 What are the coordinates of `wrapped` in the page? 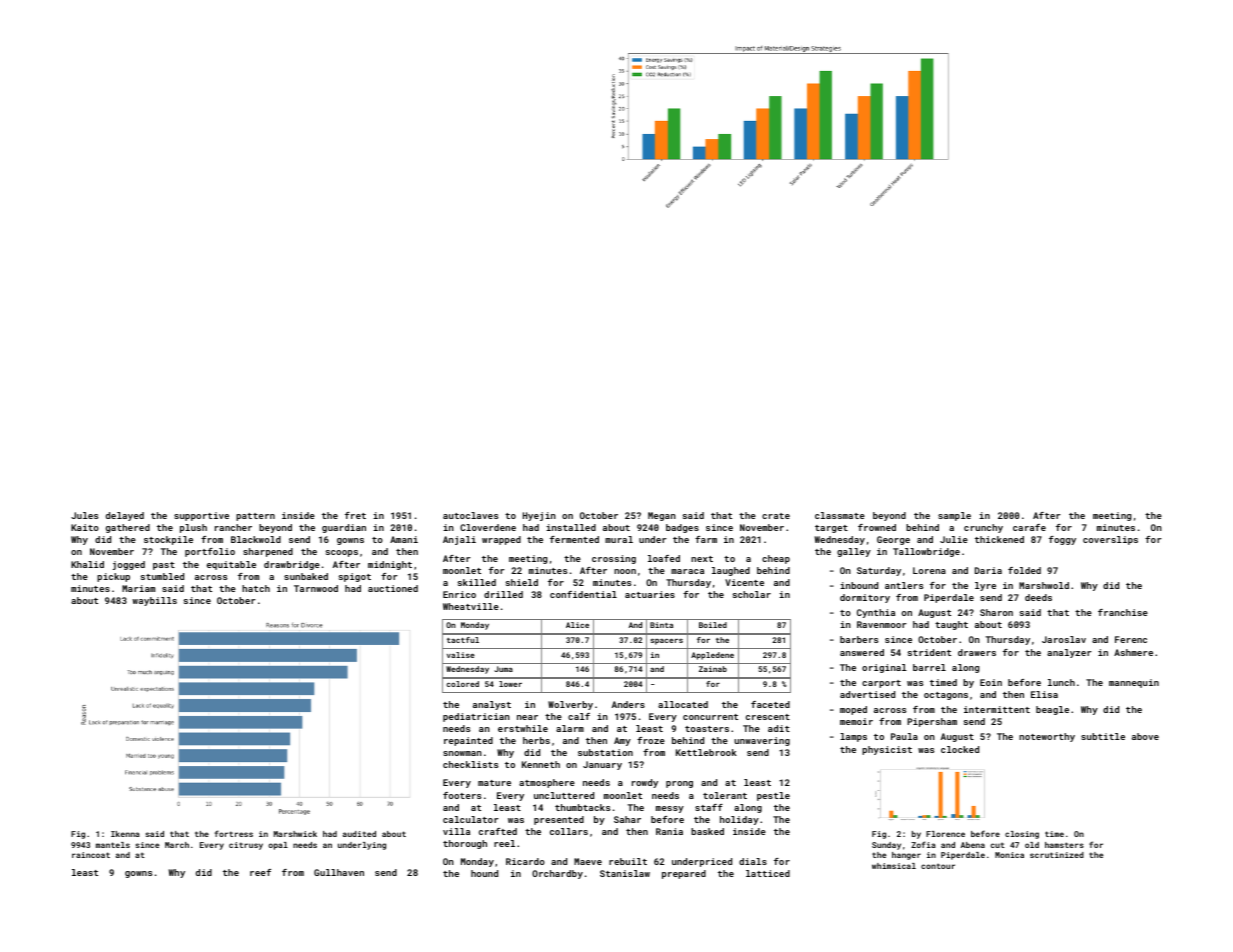 It's located at (501, 540).
